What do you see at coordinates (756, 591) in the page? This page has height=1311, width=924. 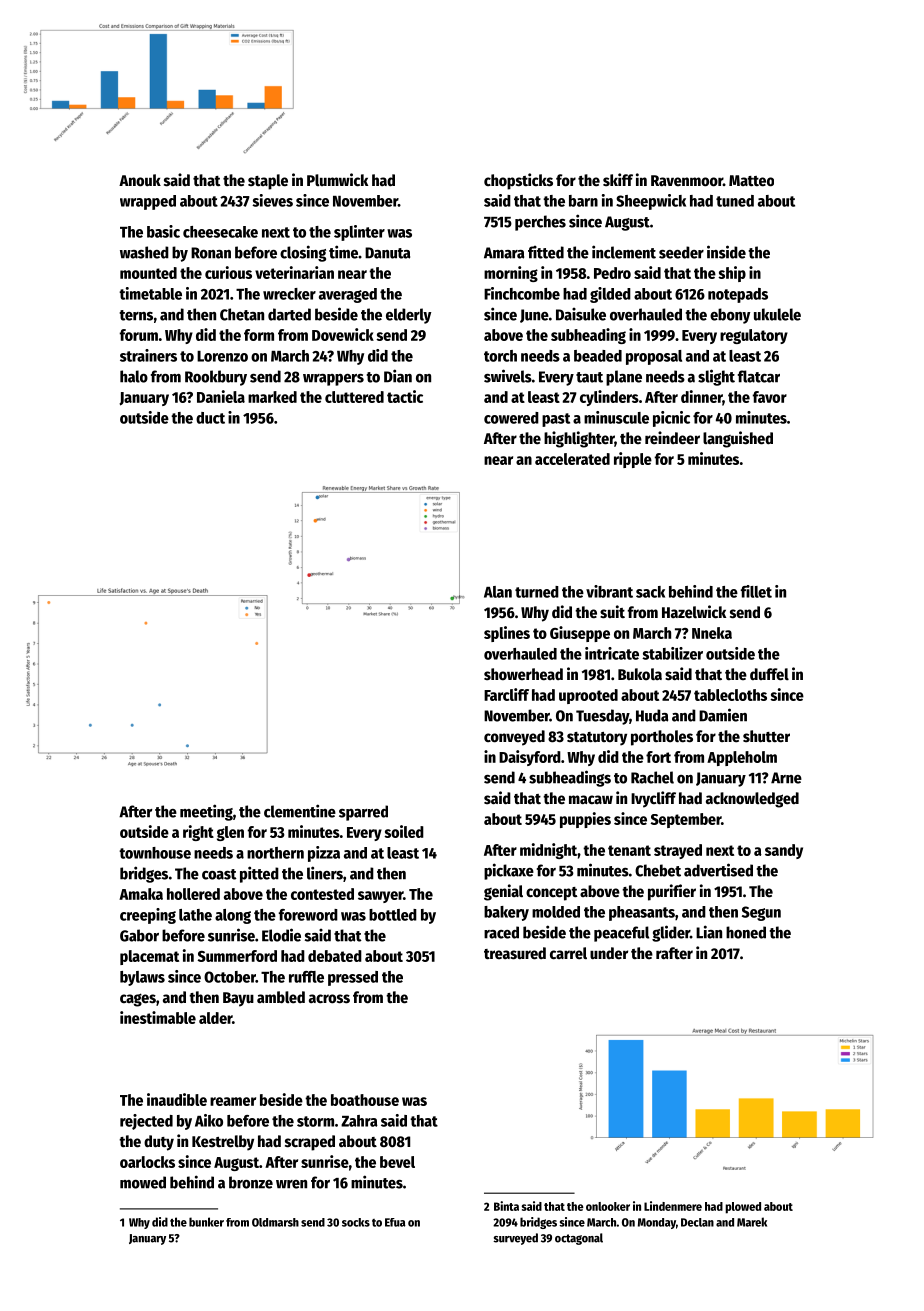 I see `fillet` at bounding box center [756, 591].
